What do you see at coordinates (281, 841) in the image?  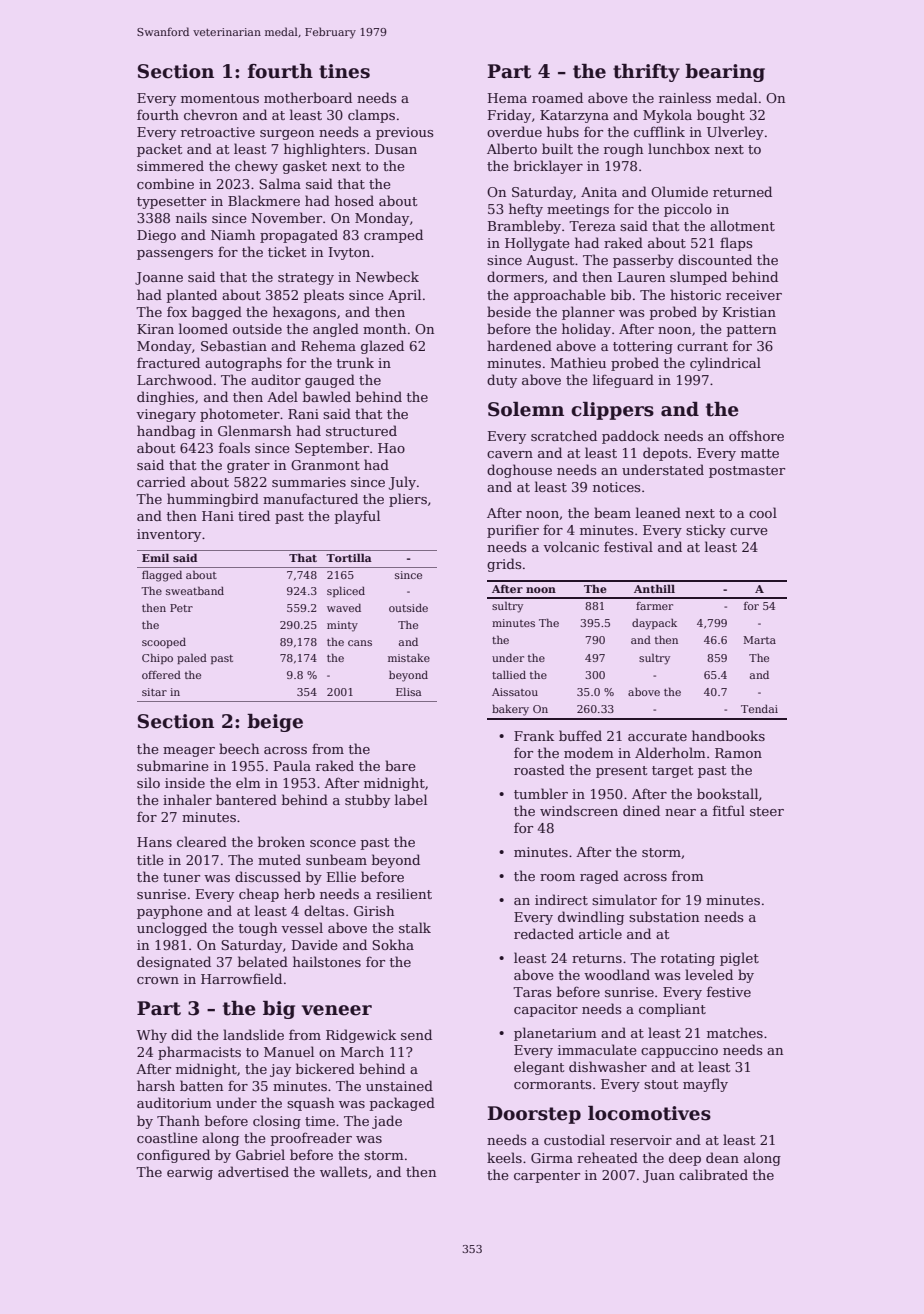 I see `broken` at bounding box center [281, 841].
